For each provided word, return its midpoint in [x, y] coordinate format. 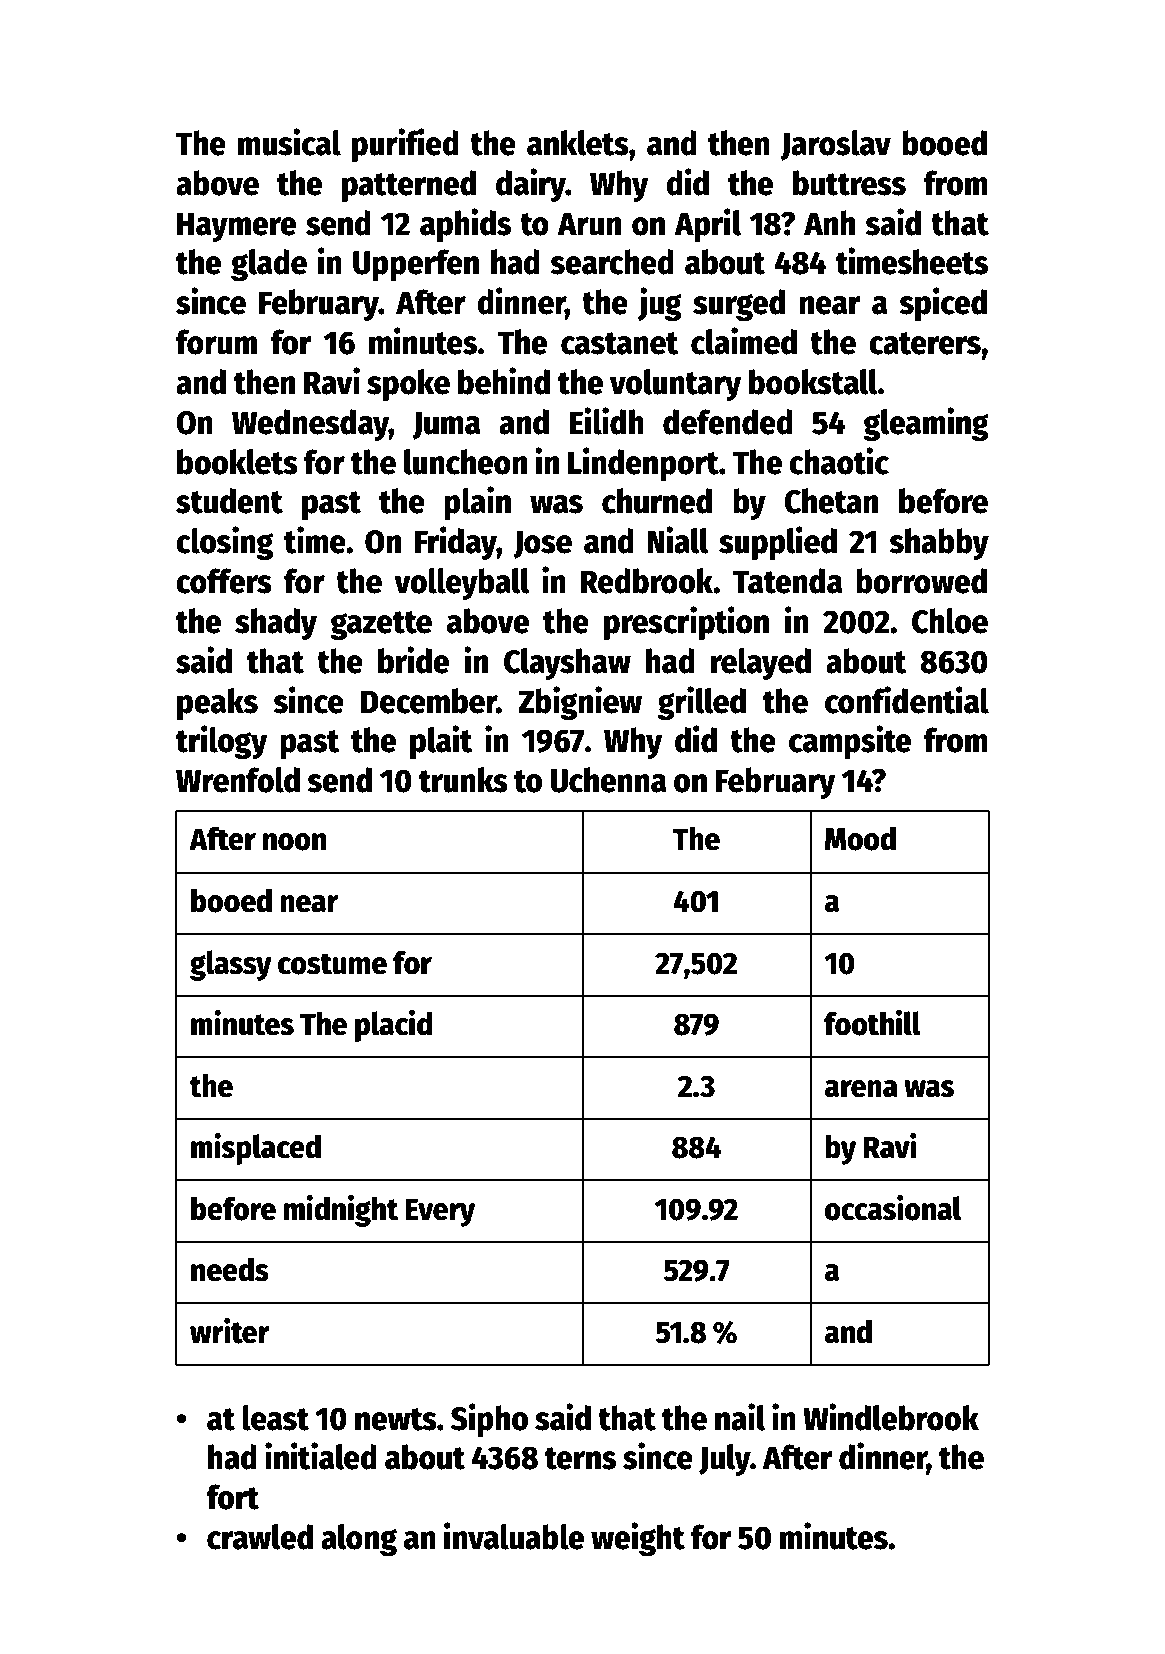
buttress [849, 183]
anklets [578, 143]
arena [861, 1089]
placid [393, 1026]
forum [216, 342]
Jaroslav [836, 145]
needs [230, 1269]
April [708, 225]
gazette [381, 625]
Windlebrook [891, 1417]
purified [405, 145]
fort [232, 1497]
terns [580, 1458]
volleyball [462, 584]
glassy [231, 965]
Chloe [950, 621]
